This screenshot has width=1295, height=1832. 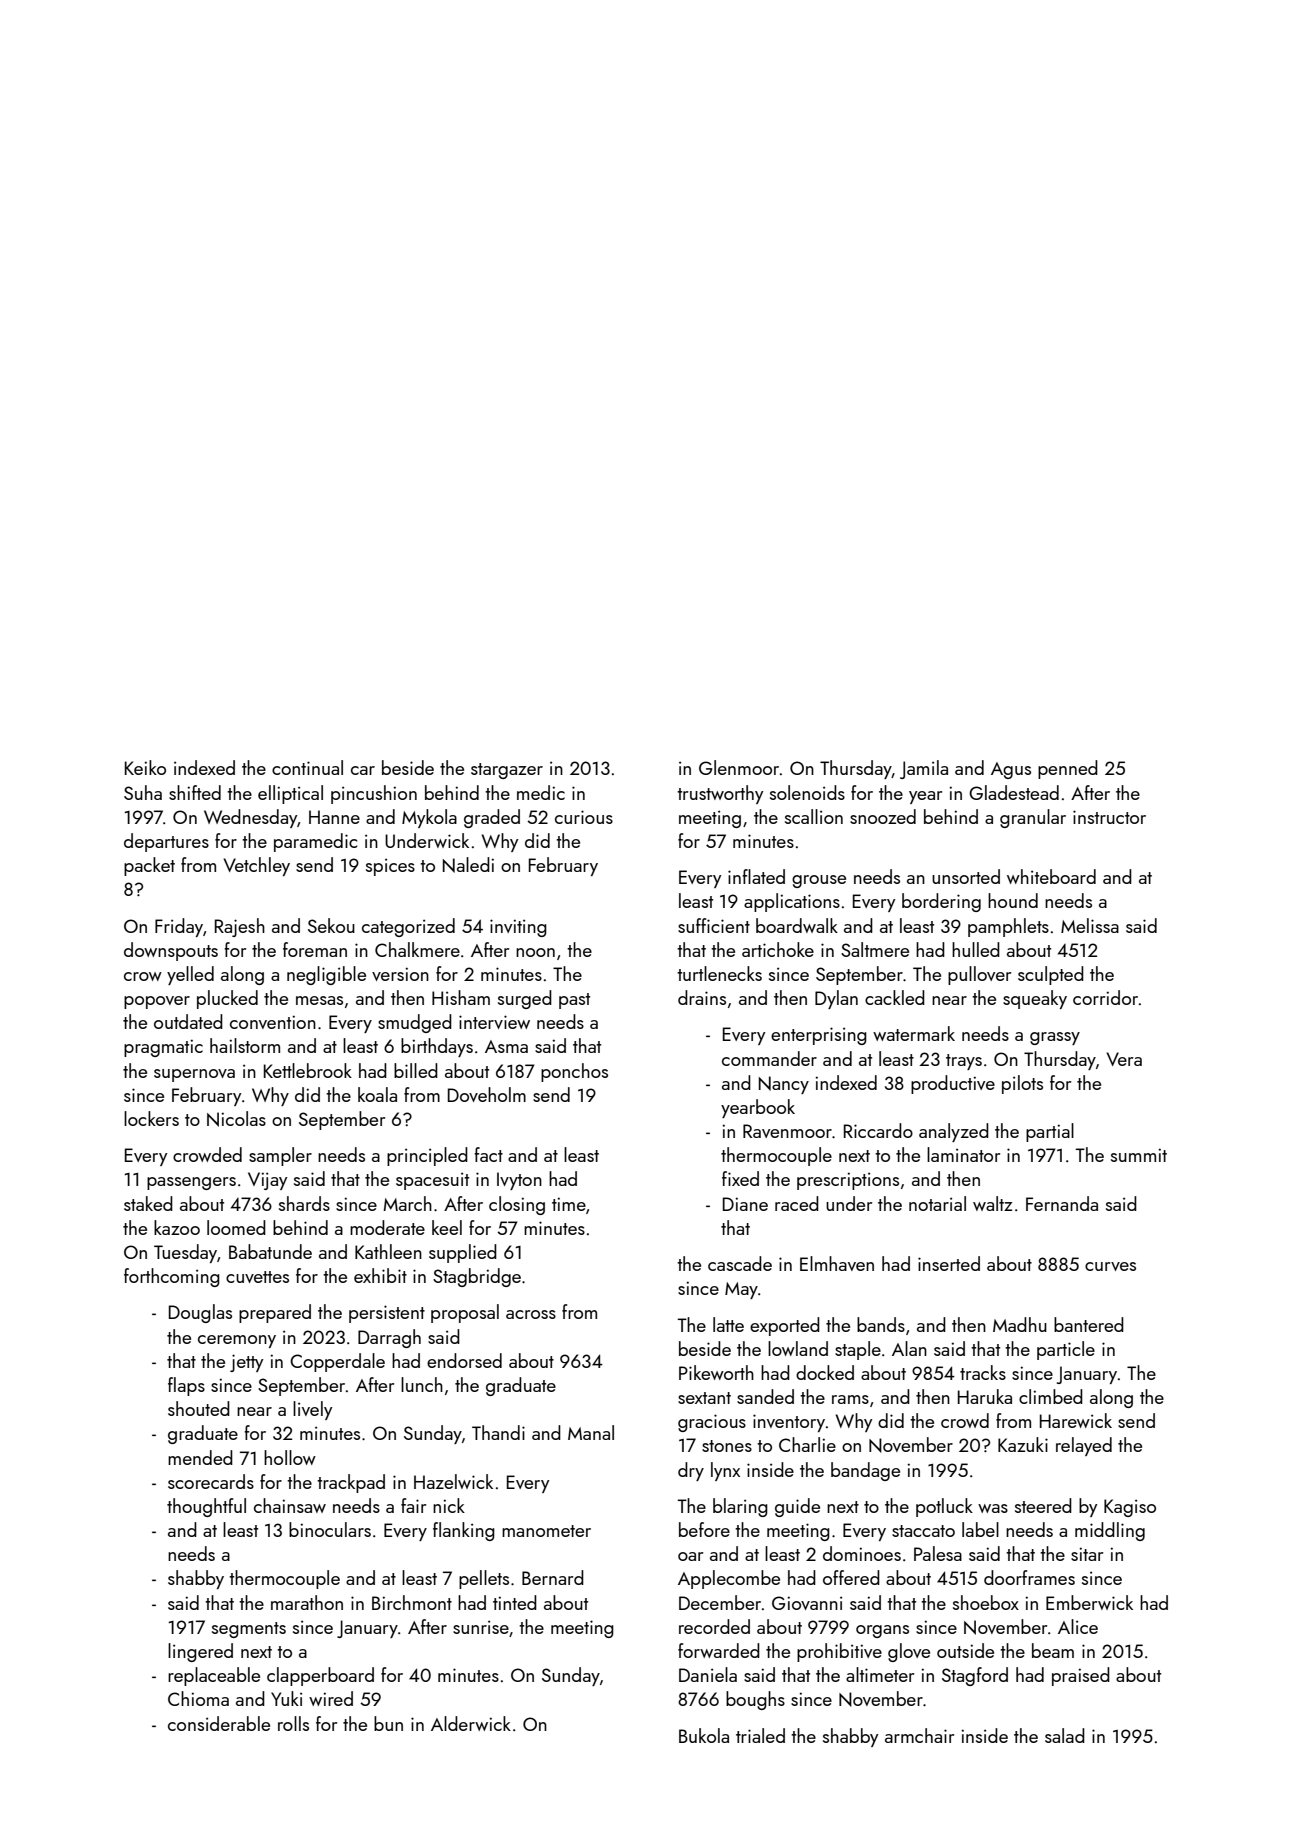 I want to click on inviting, so click(x=518, y=928).
